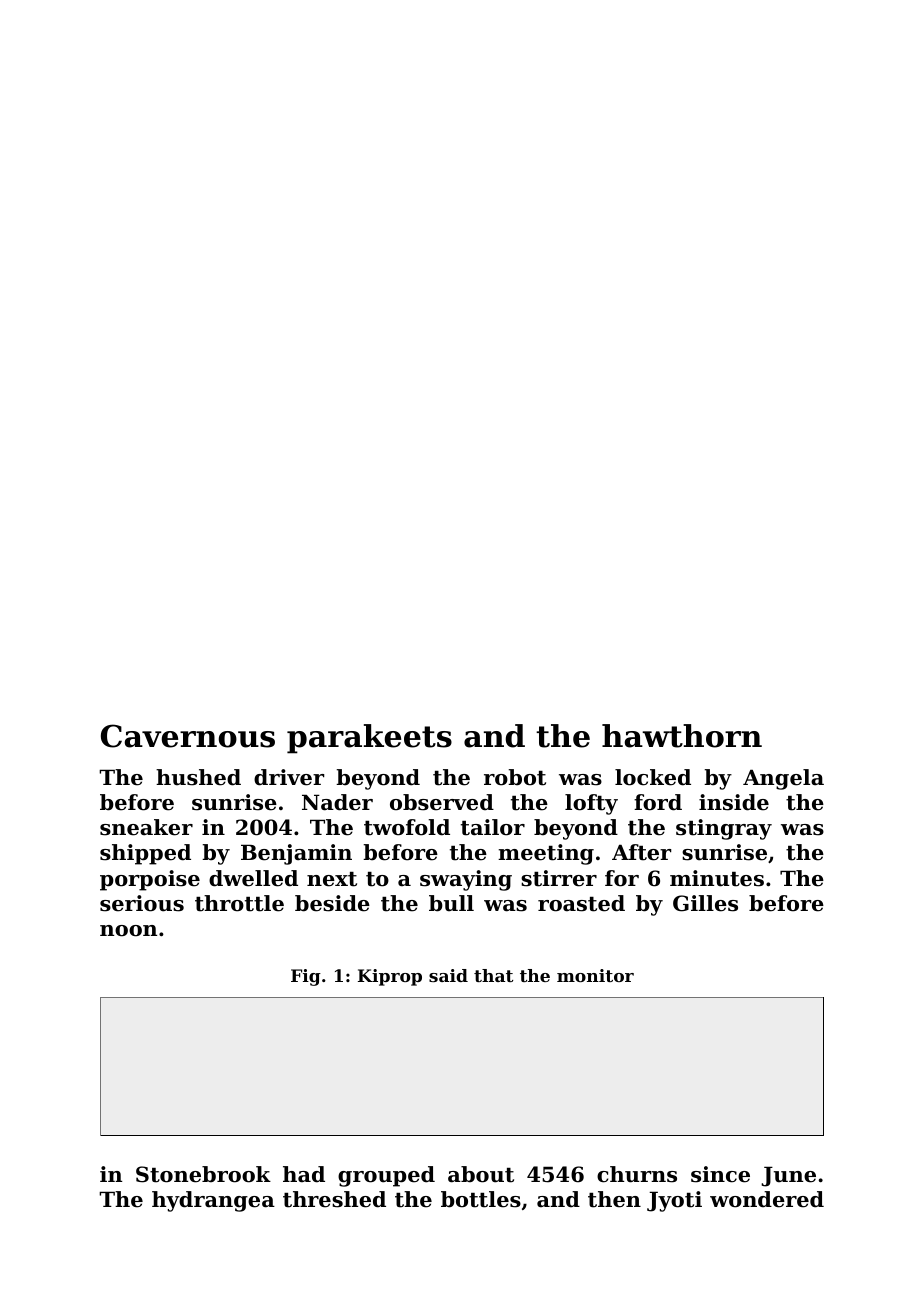 The image size is (924, 1311). What do you see at coordinates (767, 1199) in the screenshot?
I see `wondered` at bounding box center [767, 1199].
